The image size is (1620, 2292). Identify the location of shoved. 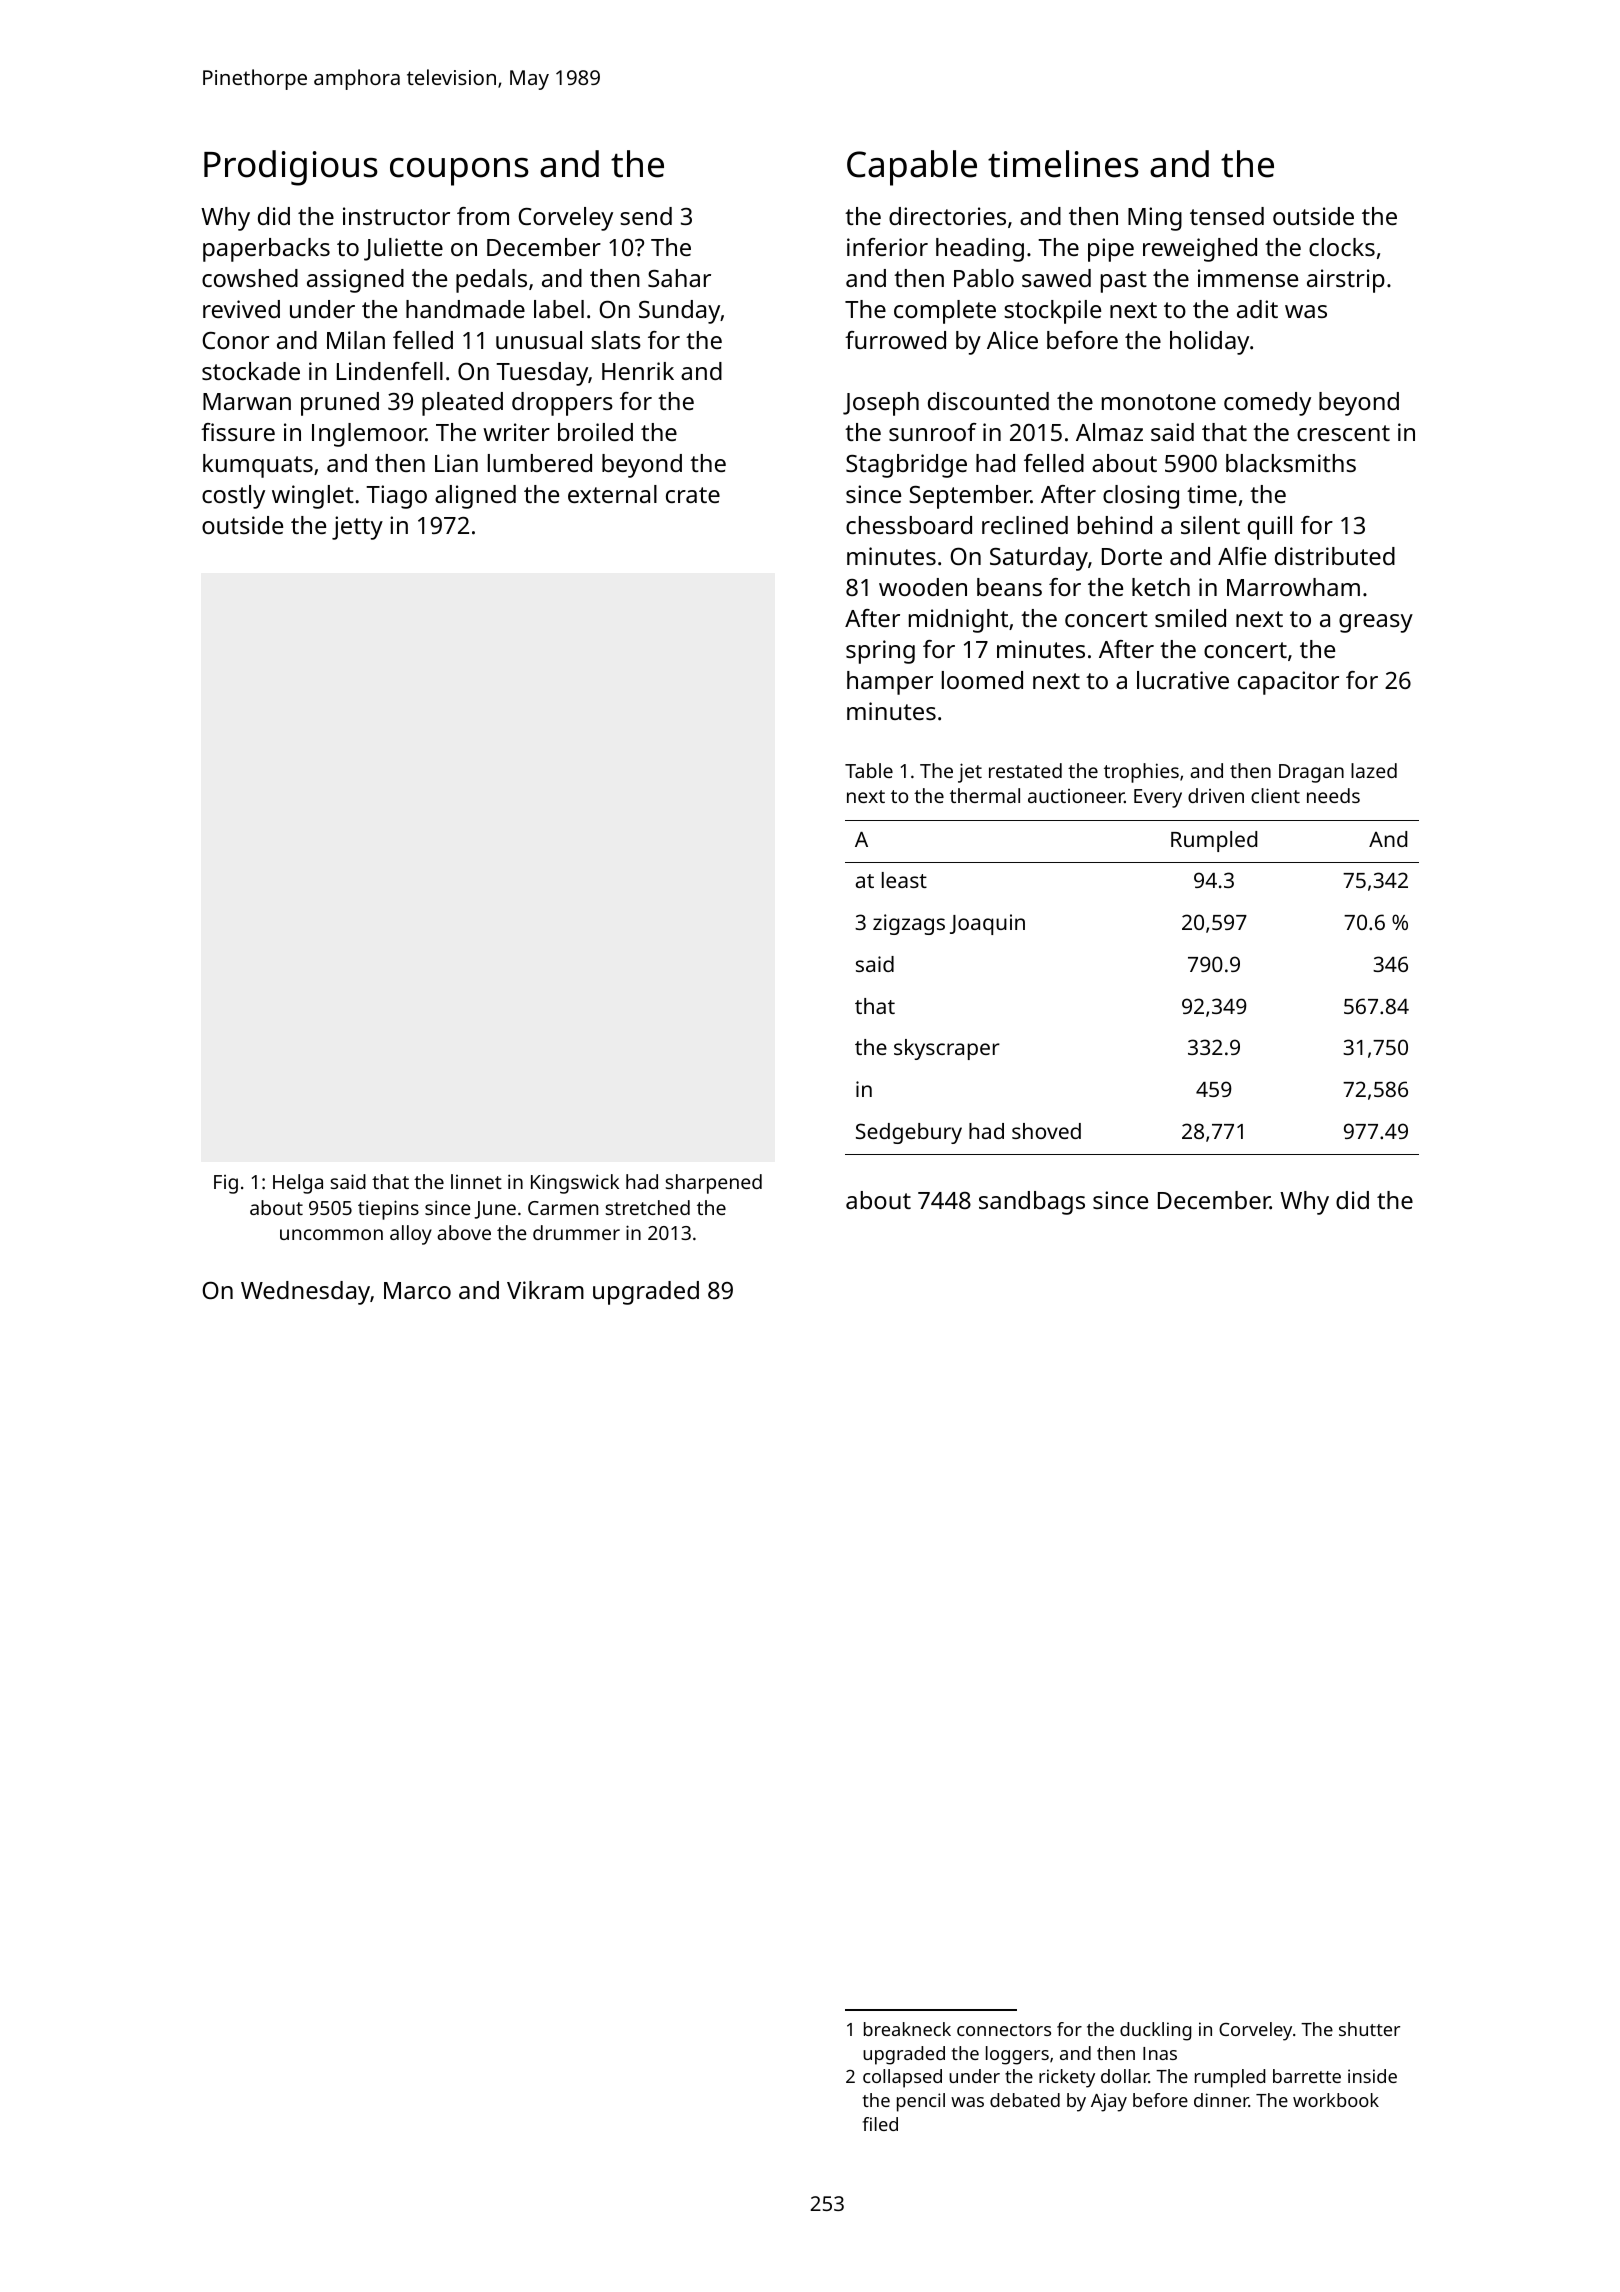
(1046, 1131).
